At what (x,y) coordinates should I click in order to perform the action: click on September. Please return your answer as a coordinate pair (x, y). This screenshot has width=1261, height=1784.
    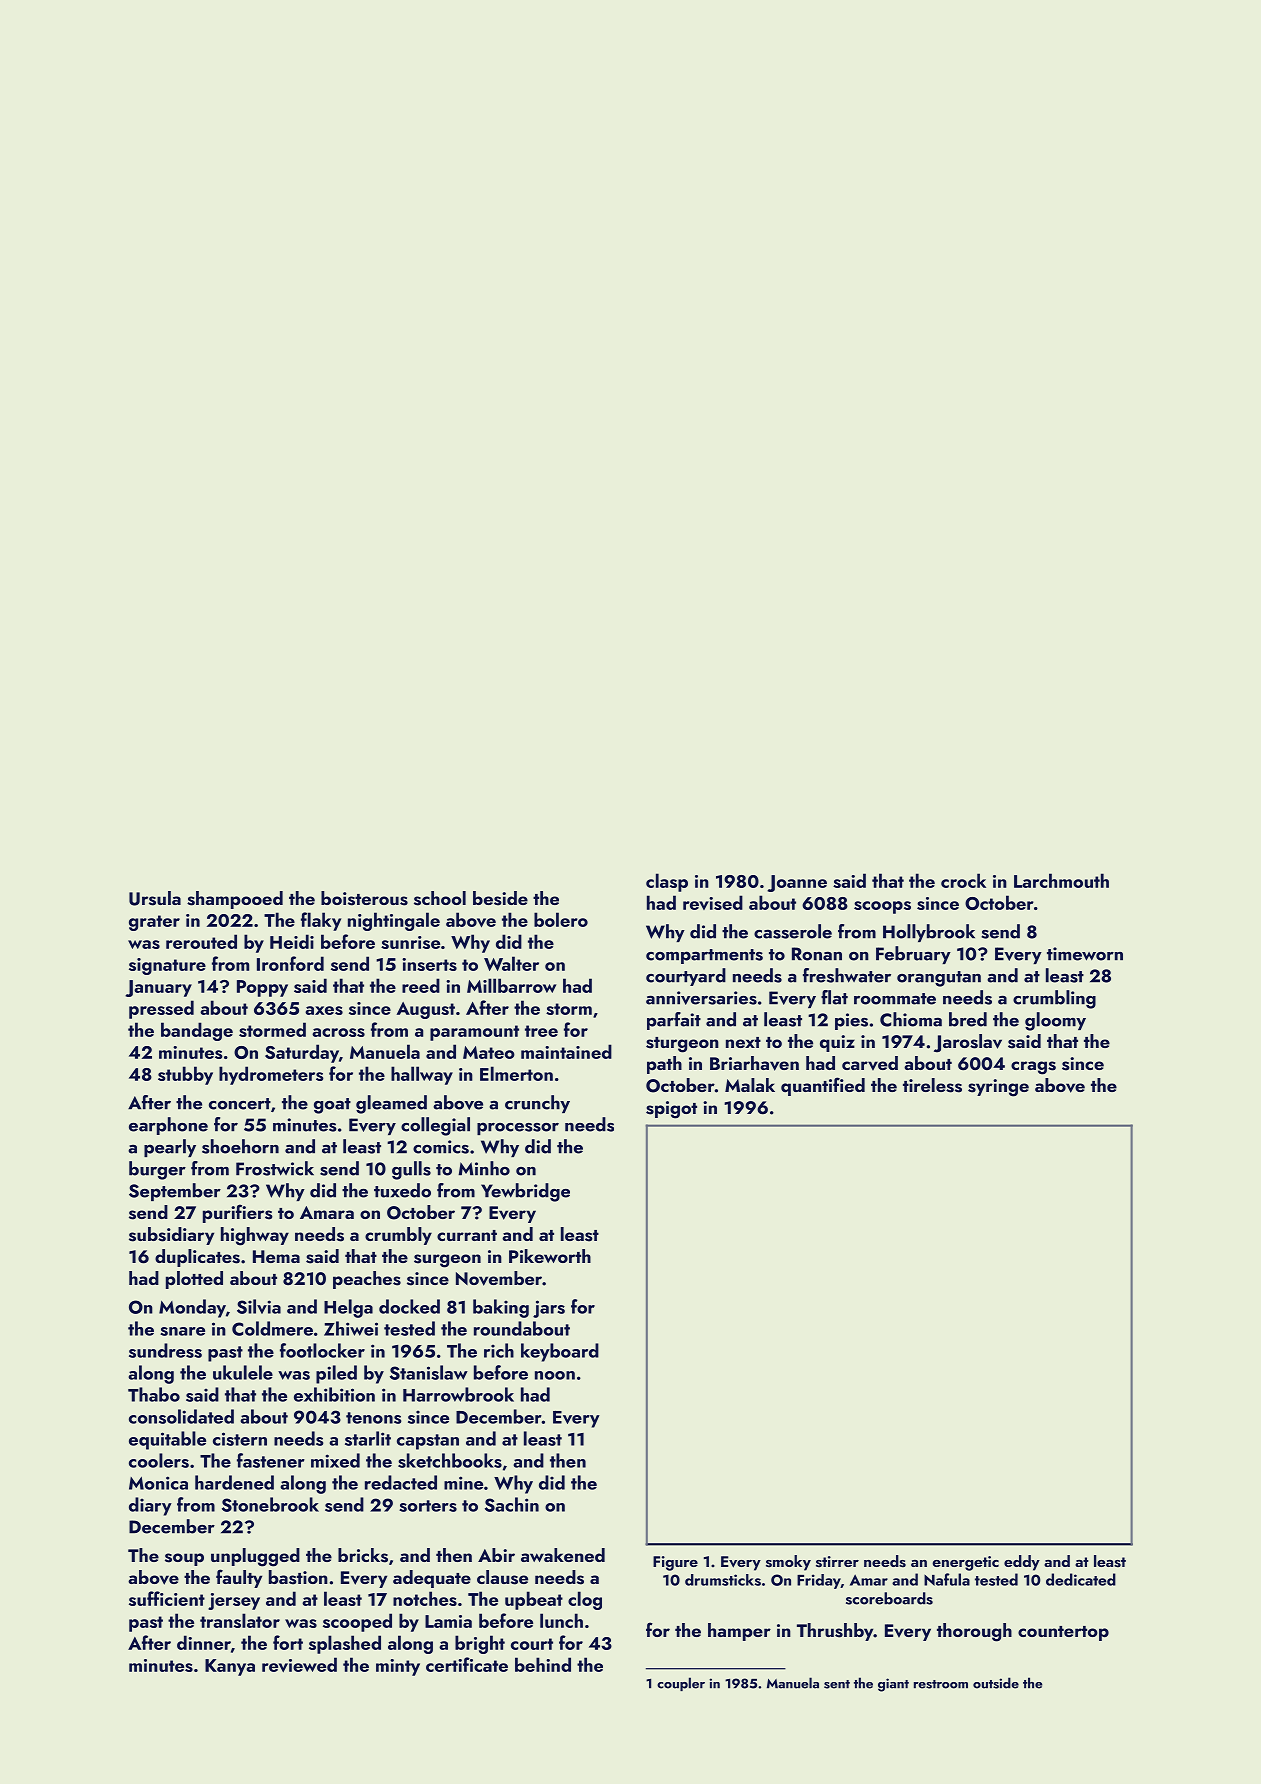
    Looking at the image, I should click on (175, 1192).
